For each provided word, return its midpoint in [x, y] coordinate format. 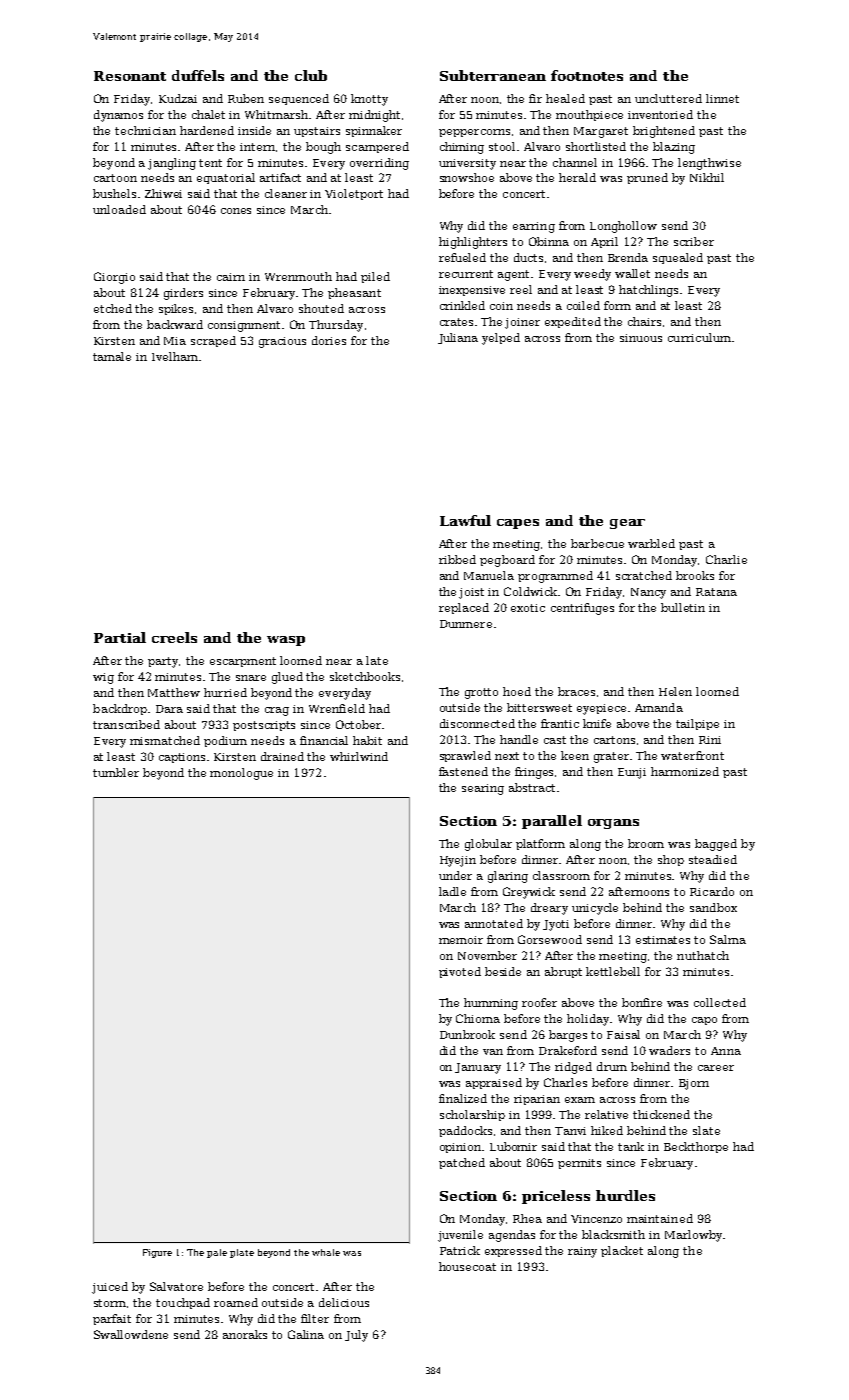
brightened [664, 132]
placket [622, 1251]
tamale [112, 356]
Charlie [726, 559]
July [356, 1336]
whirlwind [359, 756]
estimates [663, 940]
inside [254, 130]
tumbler [116, 772]
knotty [369, 100]
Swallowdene [131, 1334]
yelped [501, 339]
